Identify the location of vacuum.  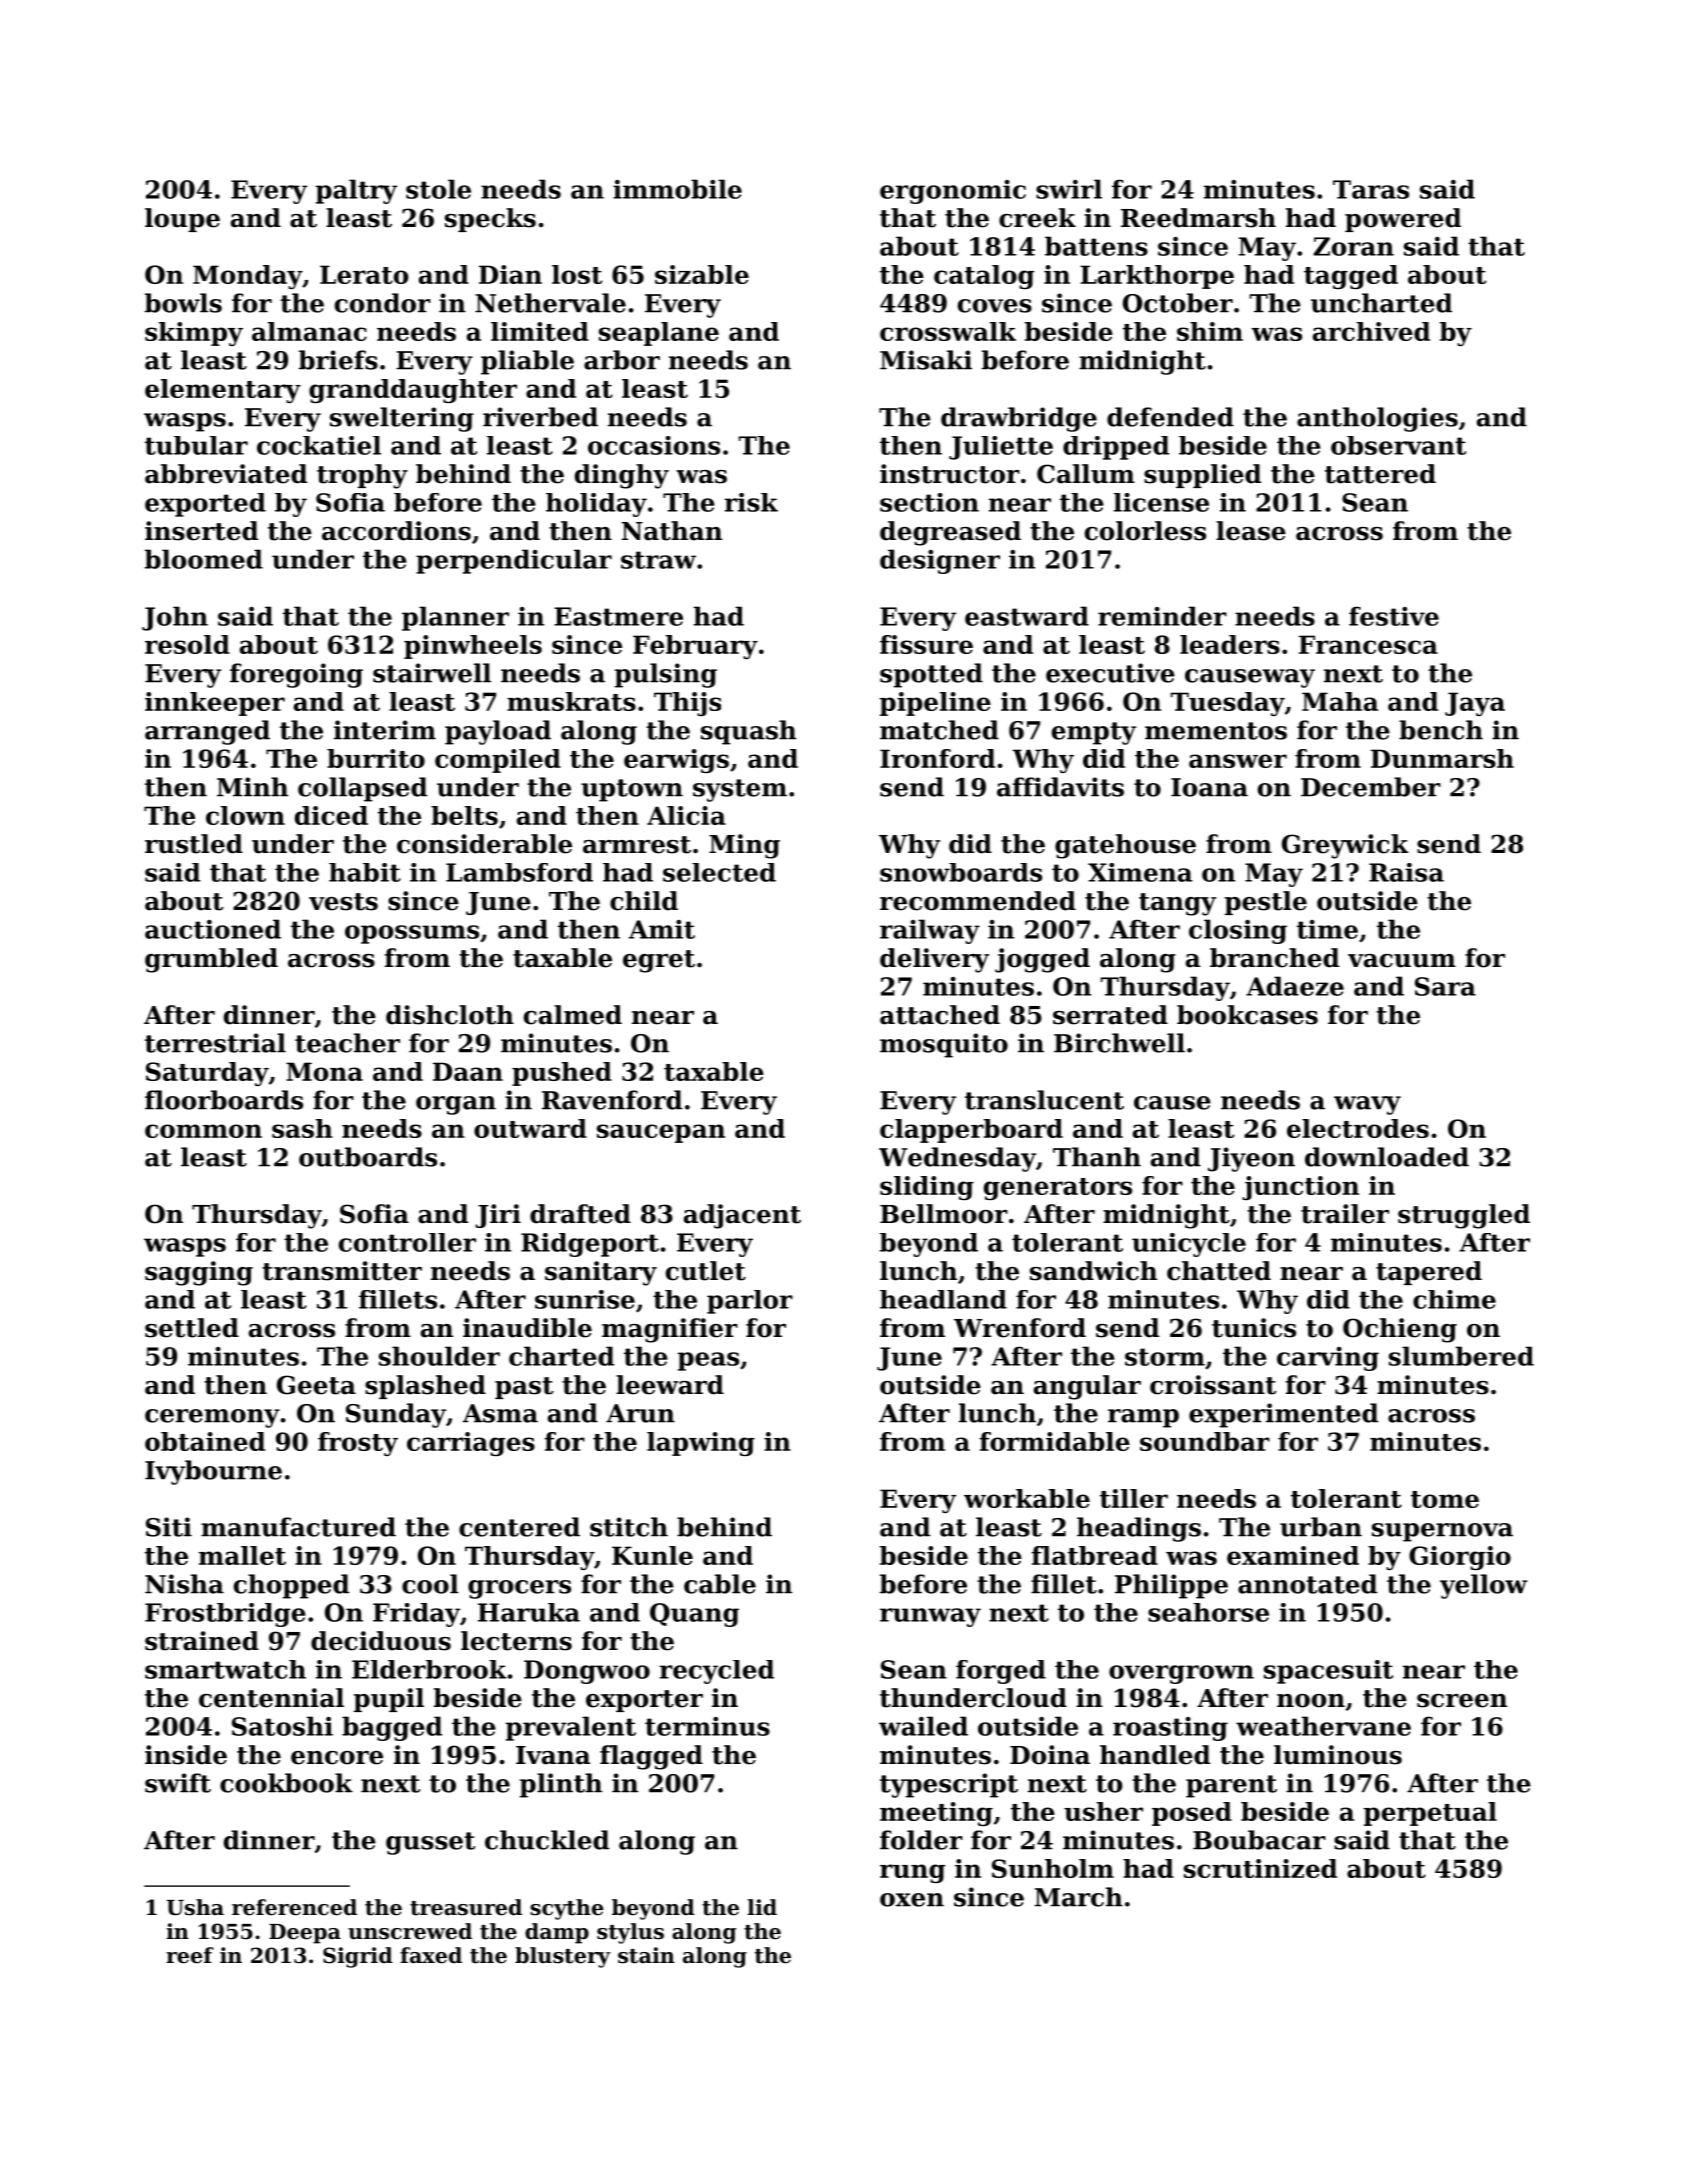
(1402, 961).
